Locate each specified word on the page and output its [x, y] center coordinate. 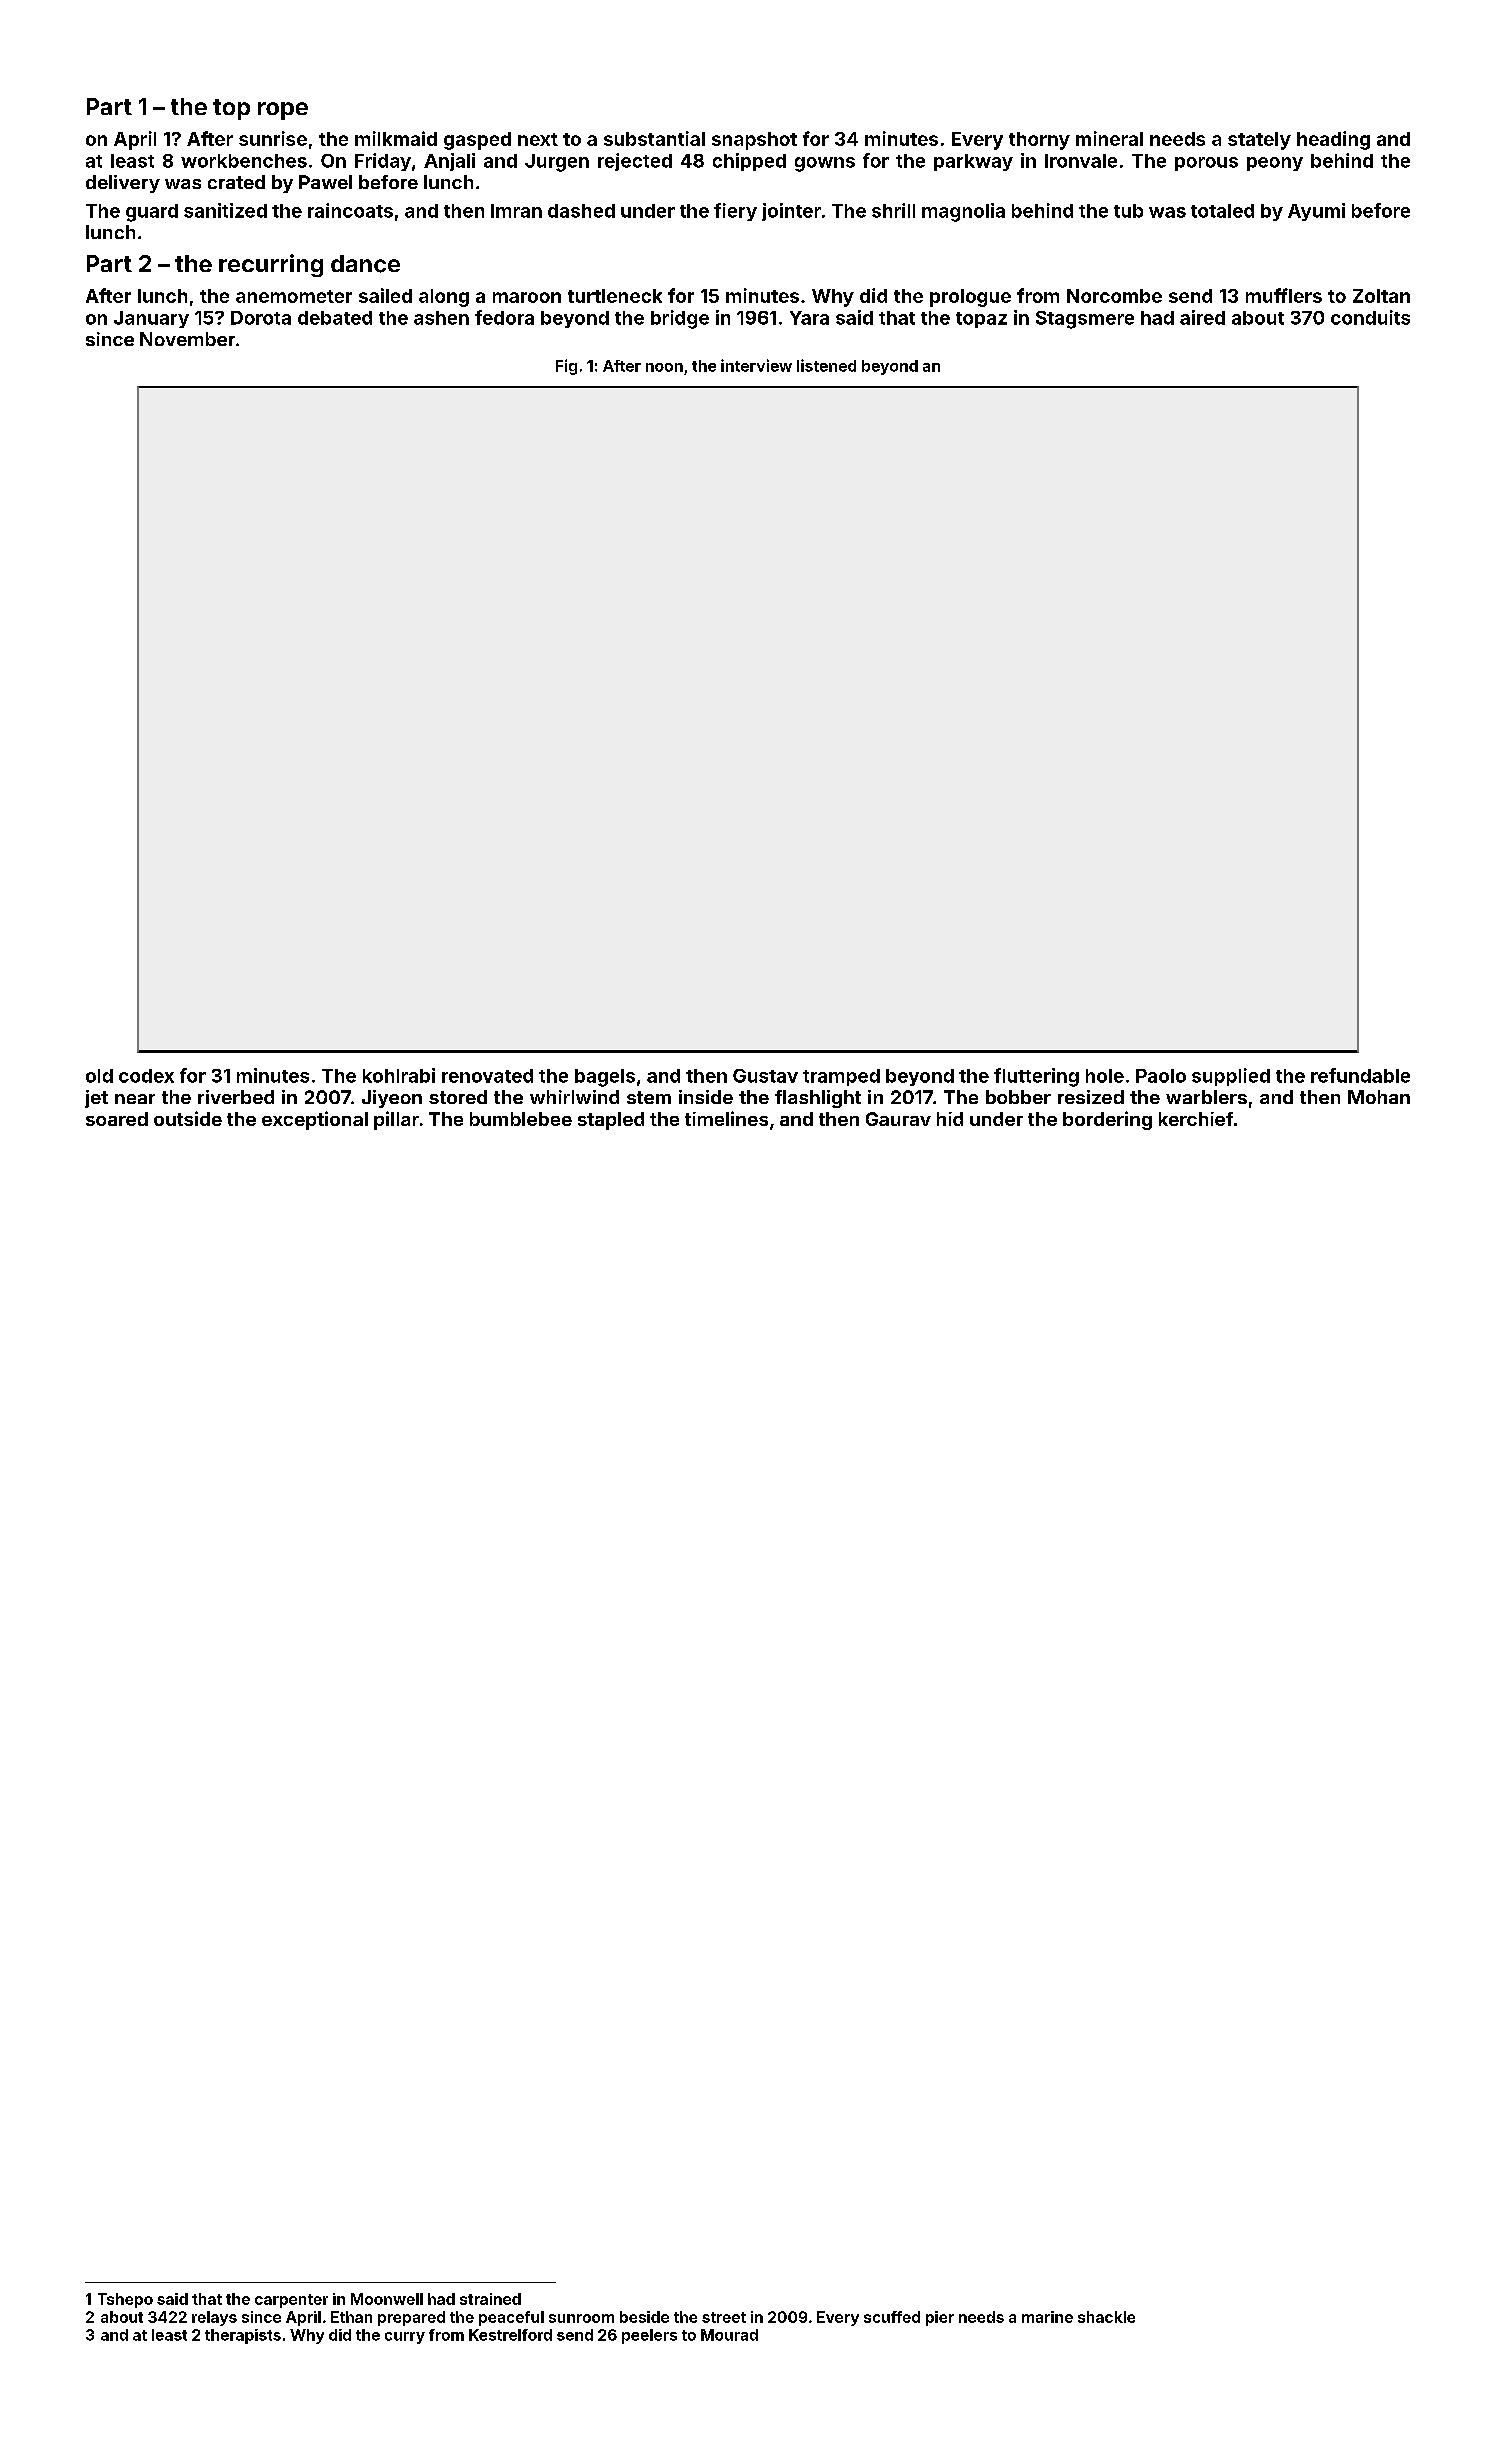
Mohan [1379, 1097]
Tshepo [125, 2300]
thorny [1039, 141]
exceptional [315, 1120]
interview [756, 365]
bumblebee [521, 1119]
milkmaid [396, 138]
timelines [726, 1118]
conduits [1370, 317]
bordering [1107, 1120]
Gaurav [898, 1119]
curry [405, 2338]
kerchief [1196, 1119]
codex [146, 1076]
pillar [396, 1120]
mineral [1109, 138]
